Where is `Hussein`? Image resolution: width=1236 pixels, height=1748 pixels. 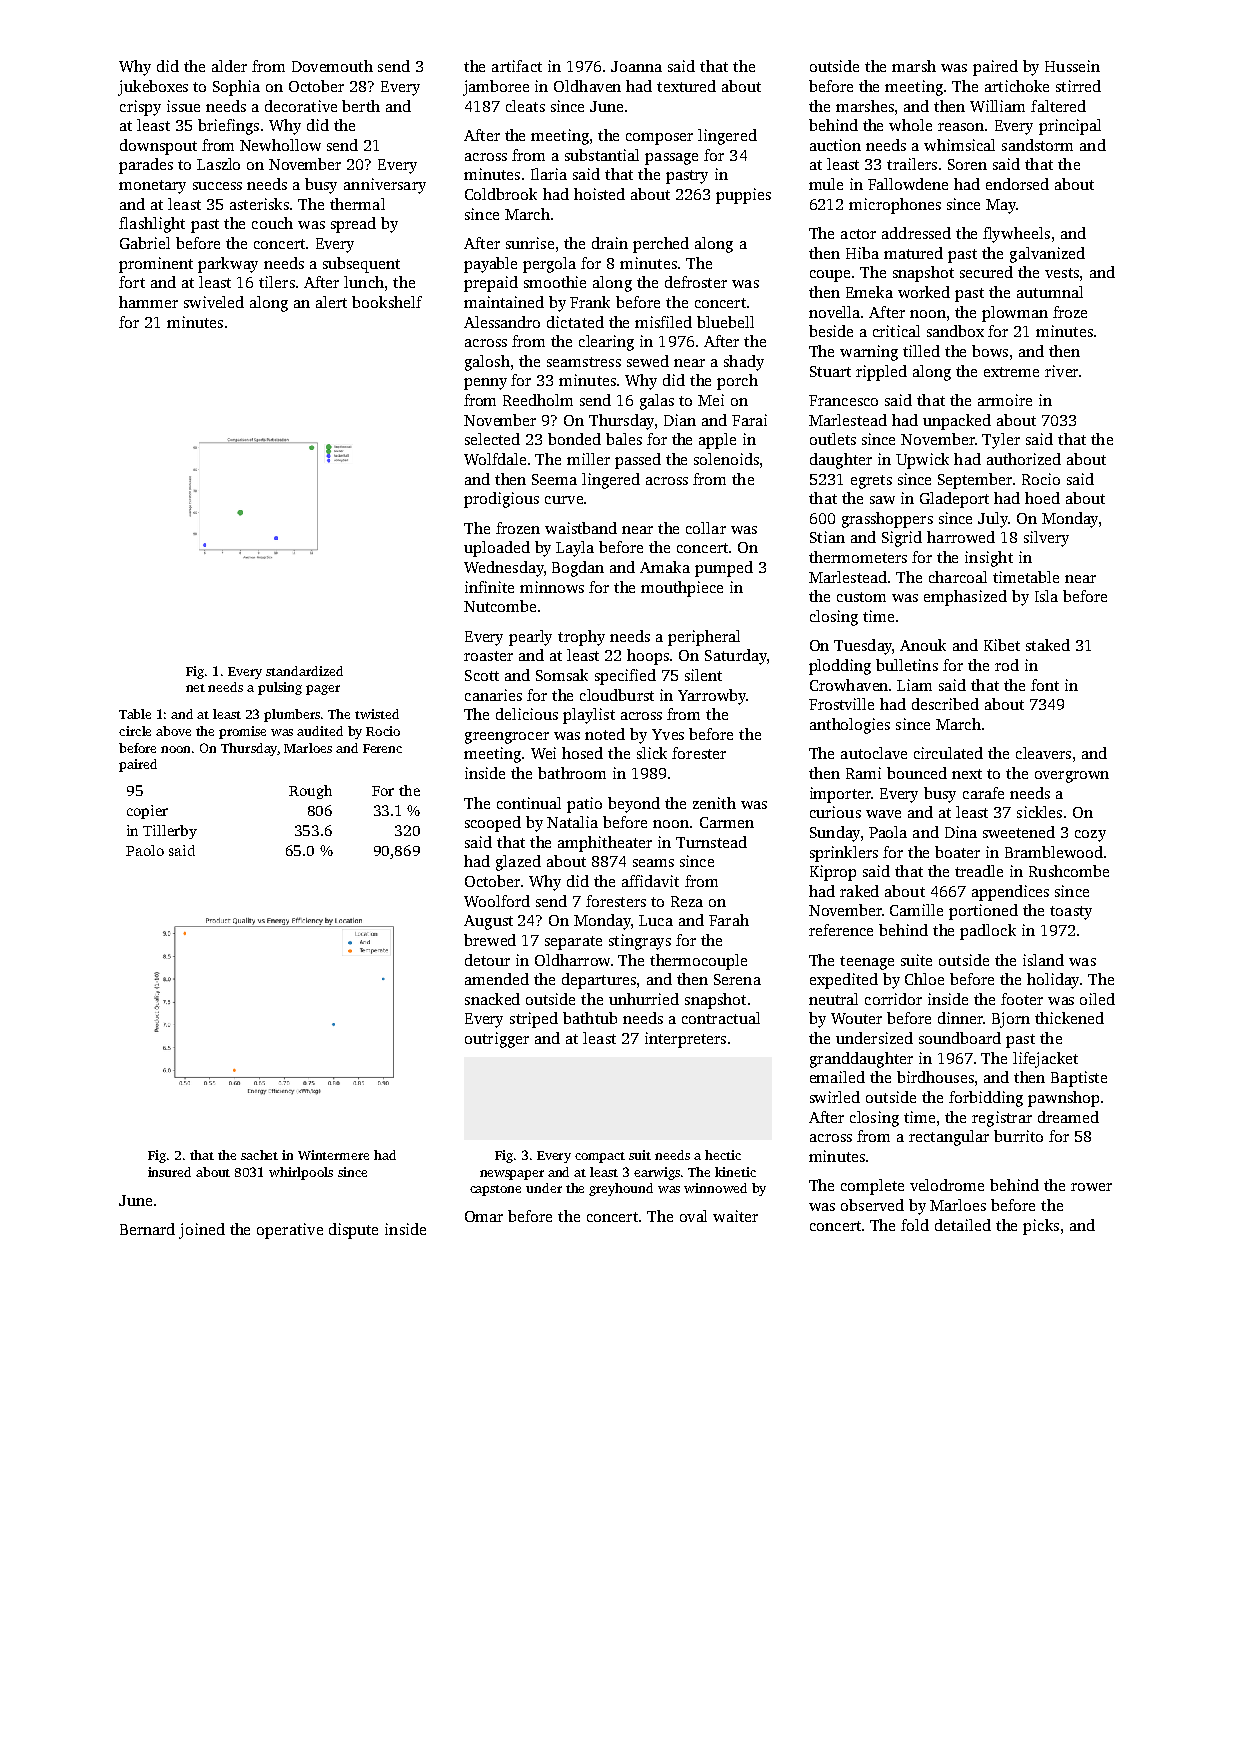
Hussein is located at coordinates (1072, 66).
